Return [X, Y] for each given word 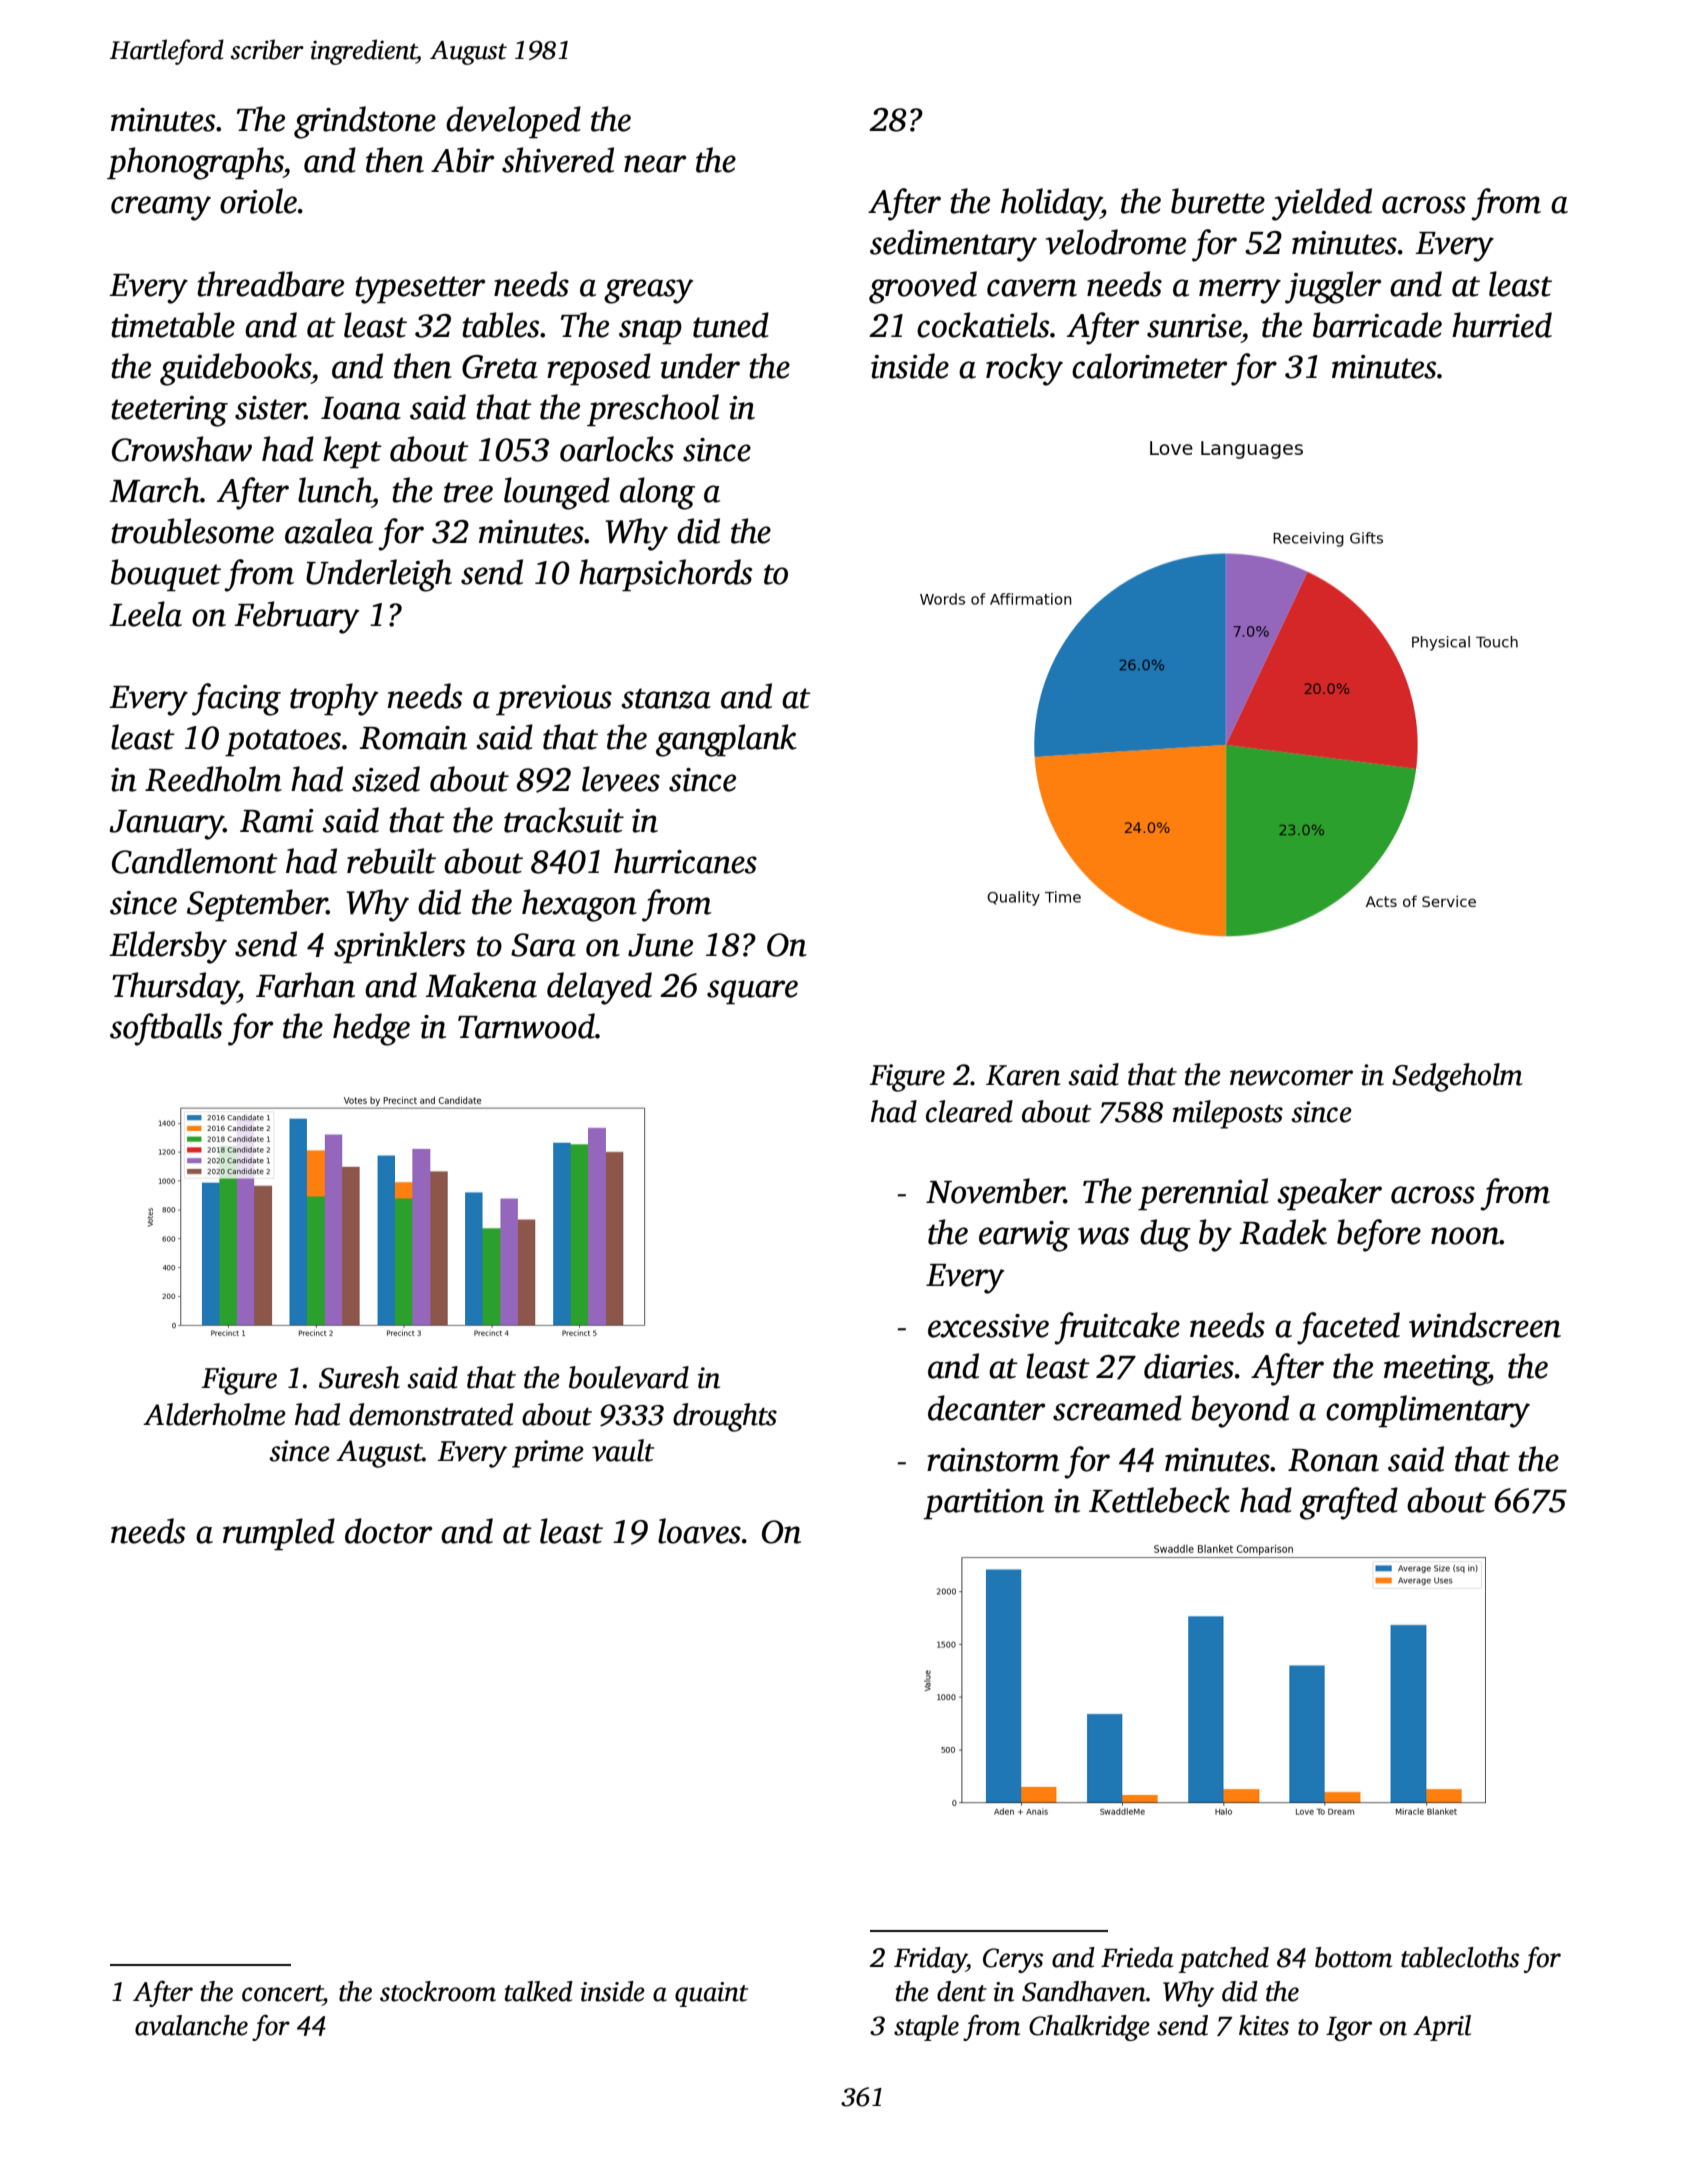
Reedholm [213, 779]
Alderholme [214, 1414]
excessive [988, 1326]
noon [1465, 1236]
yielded [1322, 204]
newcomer [1291, 1078]
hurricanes [685, 861]
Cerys [1013, 1960]
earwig [1024, 1236]
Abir [462, 160]
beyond [1240, 1411]
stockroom [438, 1991]
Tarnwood [526, 1026]
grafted [1349, 1503]
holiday [1051, 204]
